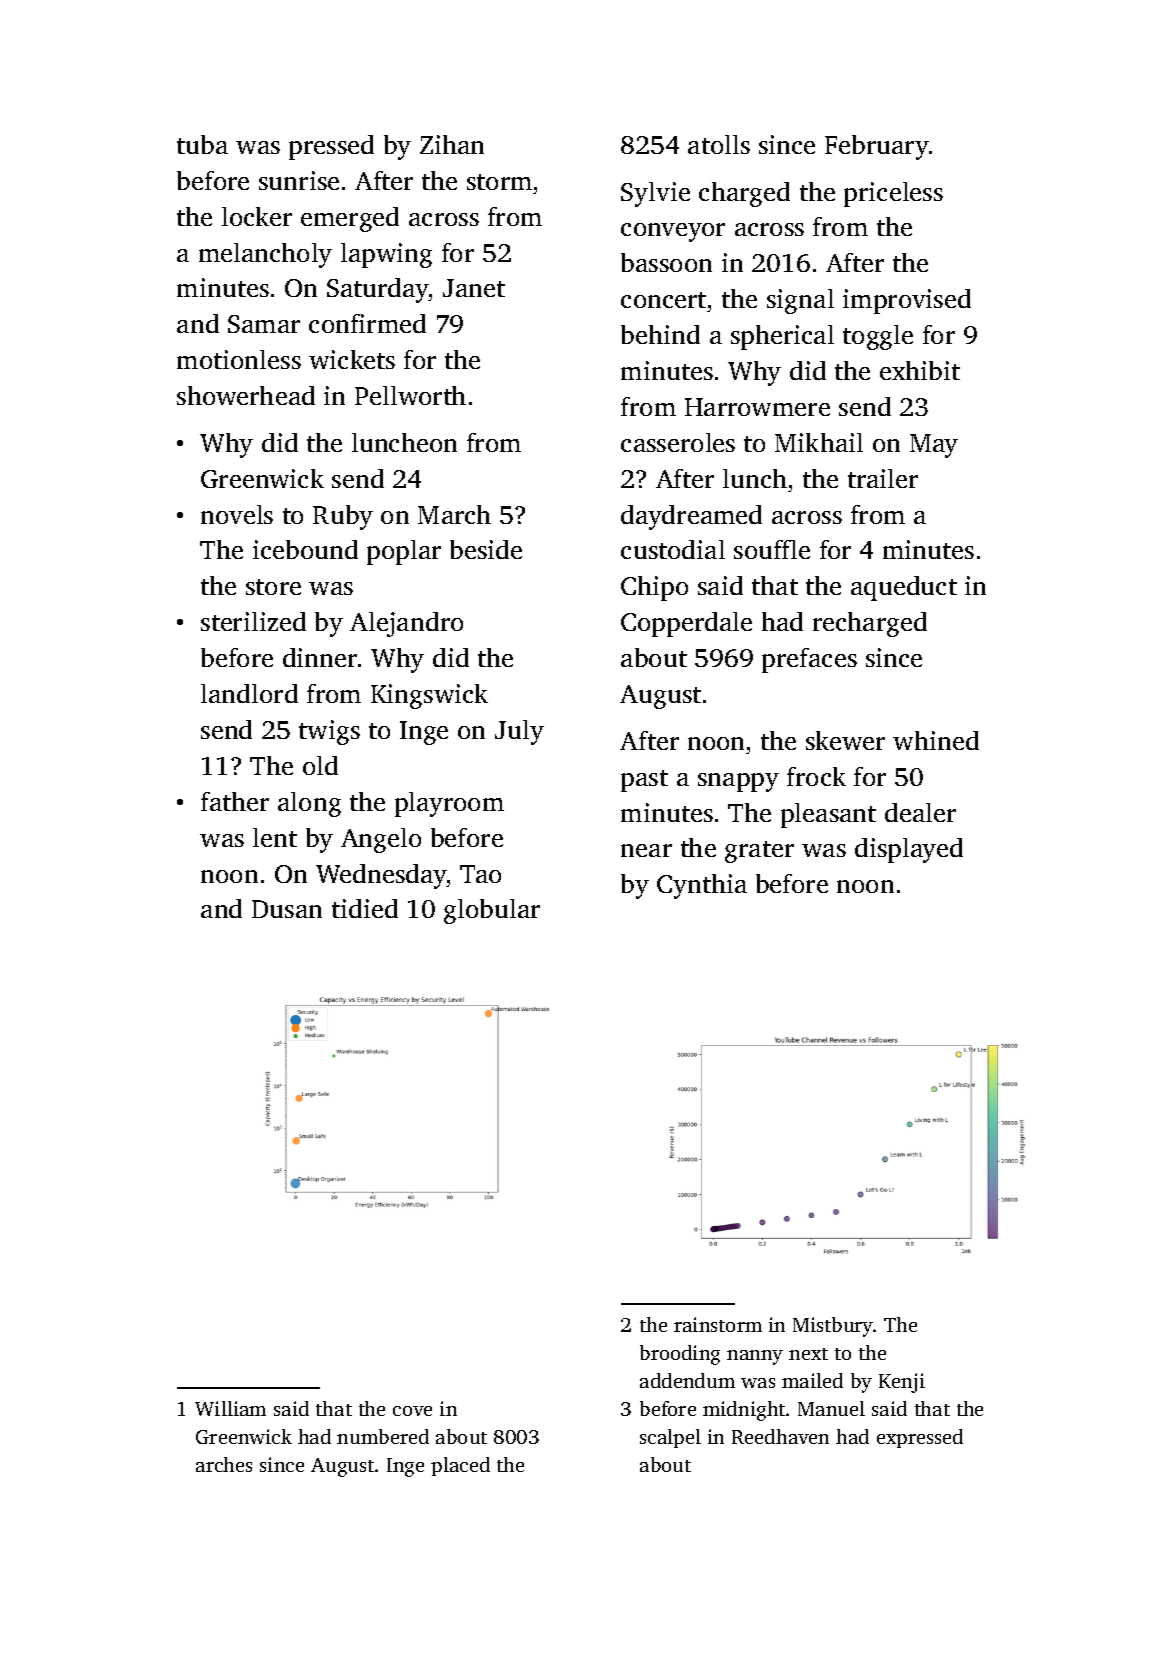  Describe the element at coordinates (365, 908) in the screenshot. I see `tidied` at that location.
